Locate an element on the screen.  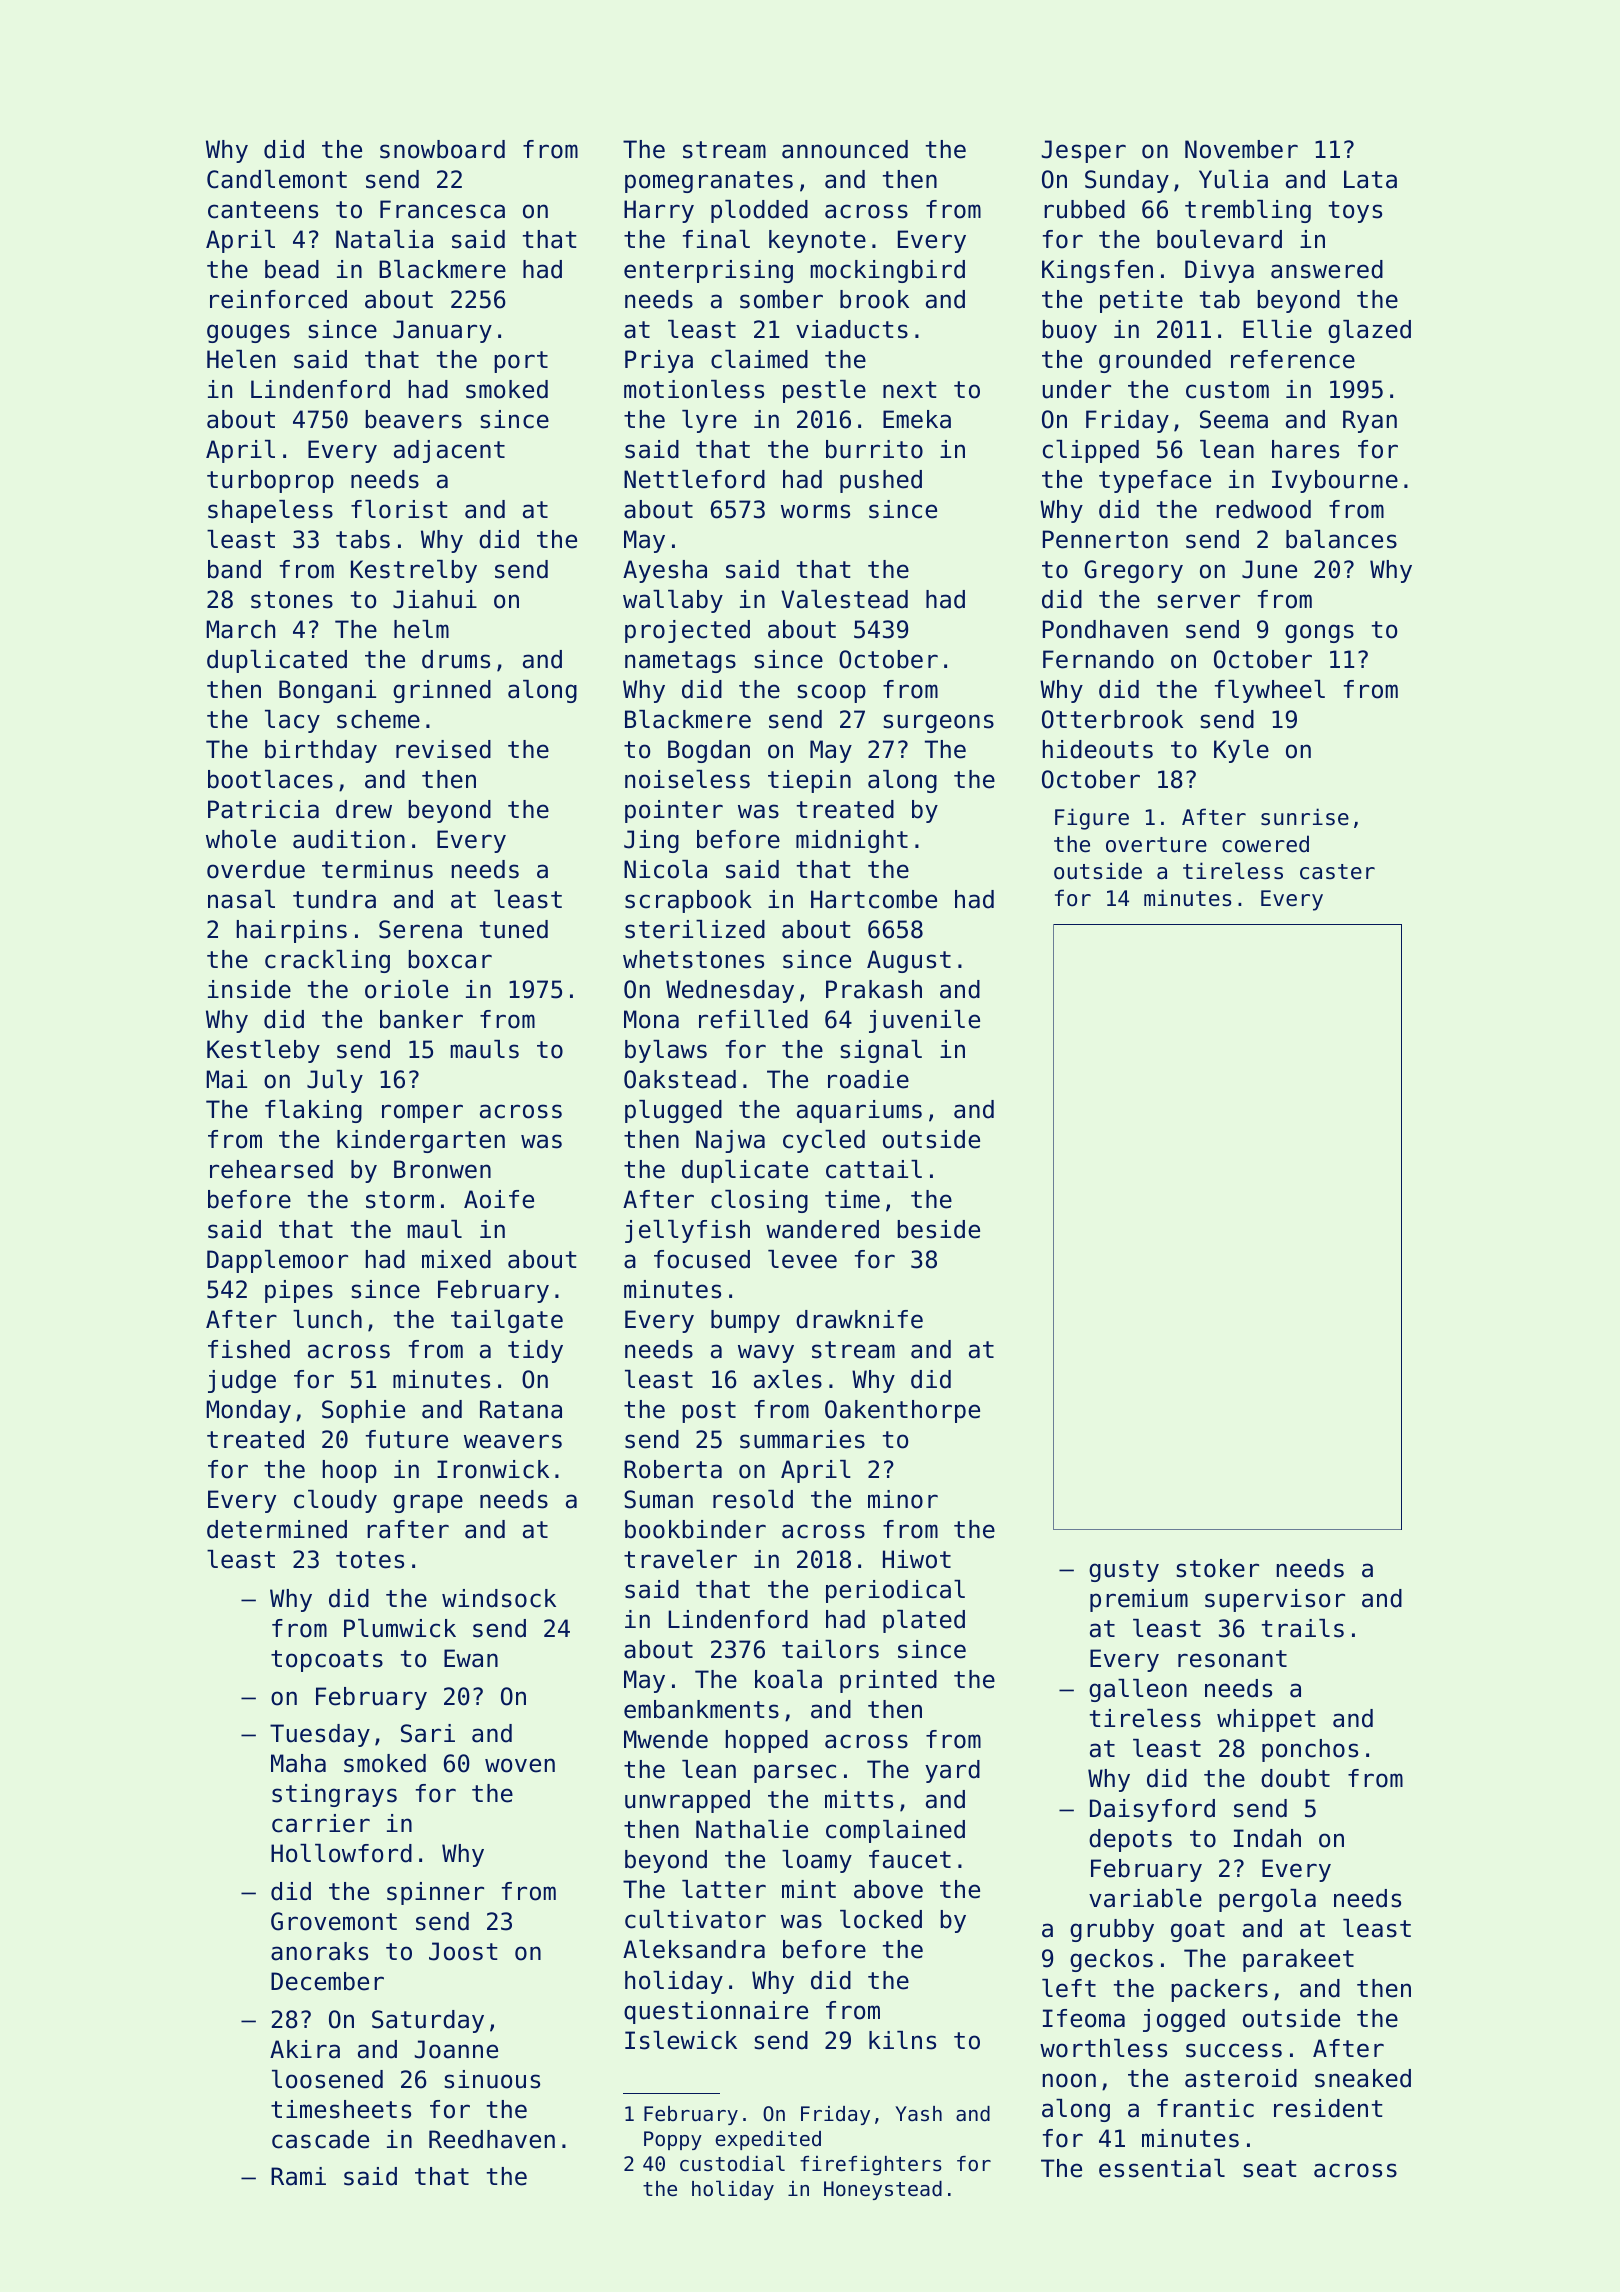
Plumwick is located at coordinates (400, 1628).
